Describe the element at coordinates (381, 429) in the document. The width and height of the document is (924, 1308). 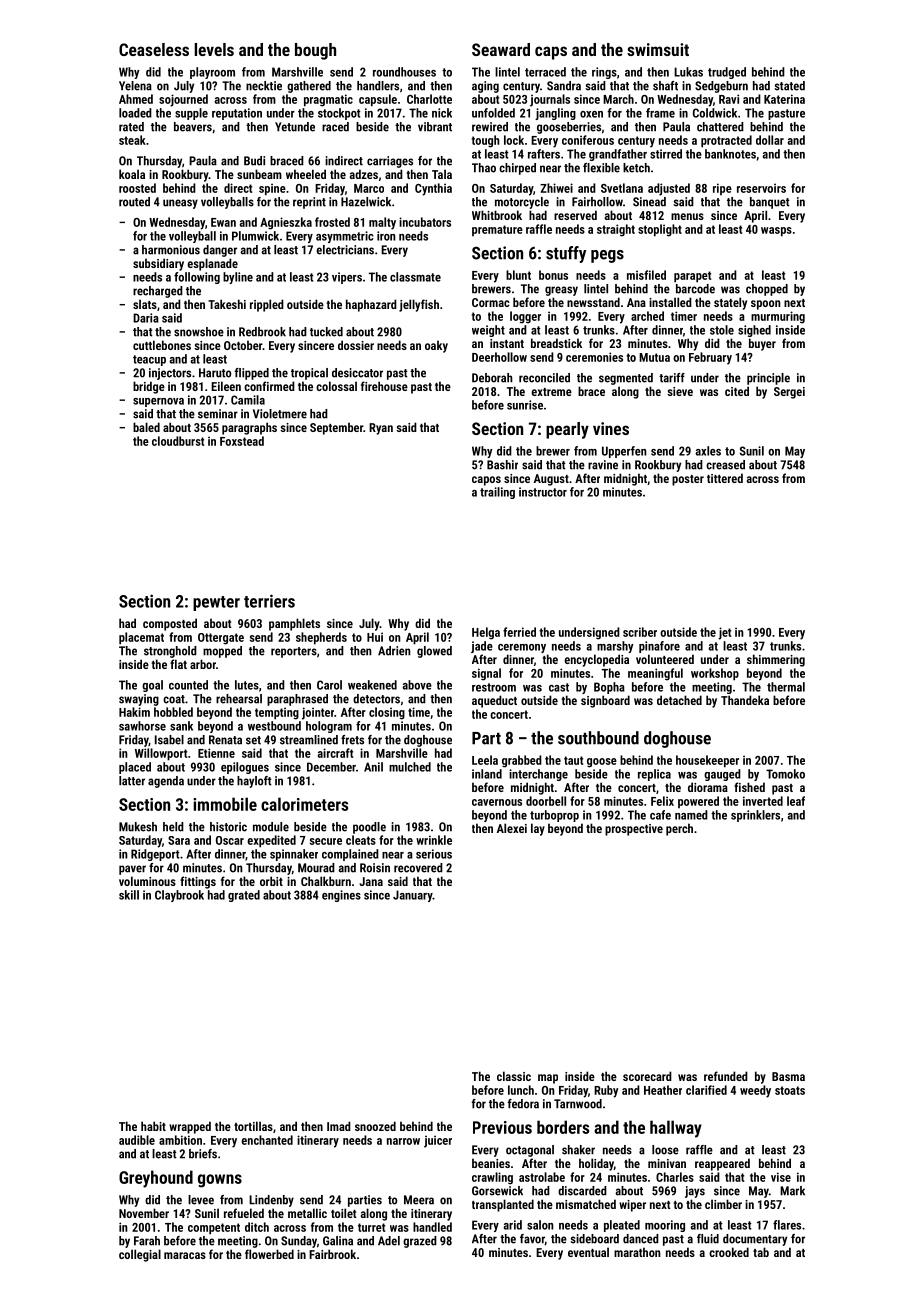
I see `Ryan` at that location.
